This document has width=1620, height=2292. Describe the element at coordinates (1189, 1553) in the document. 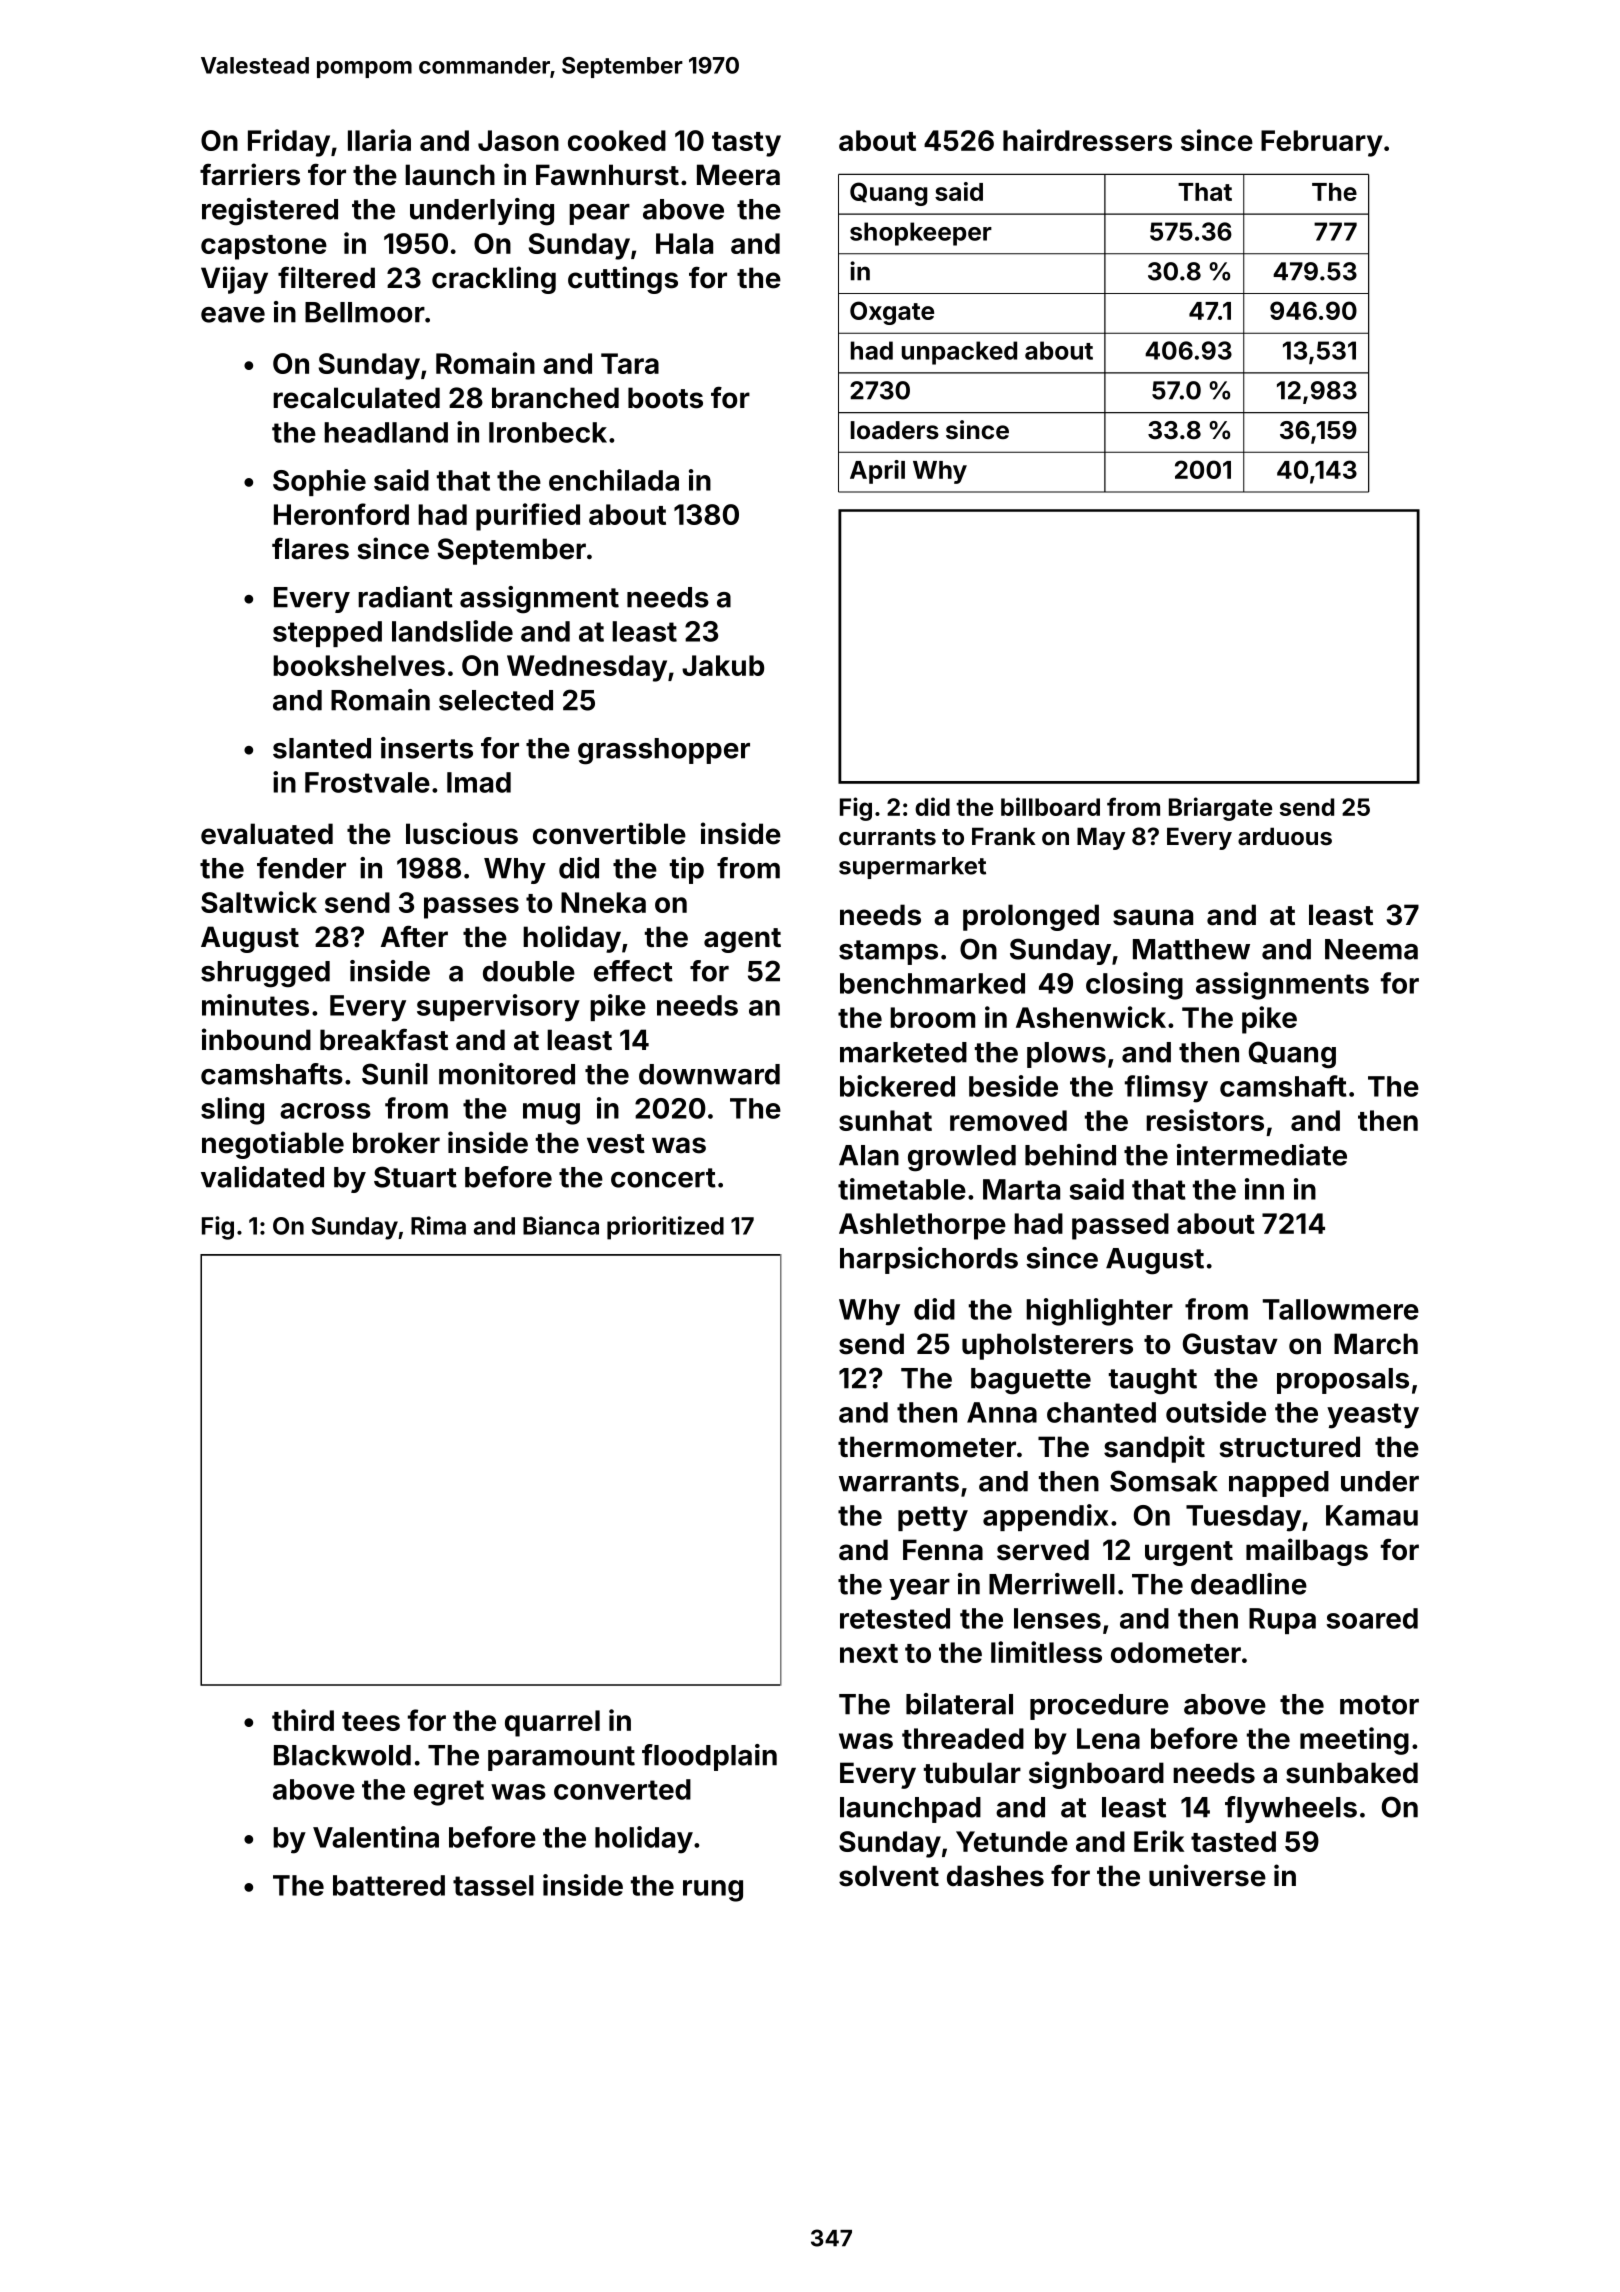

I see `urgent` at that location.
